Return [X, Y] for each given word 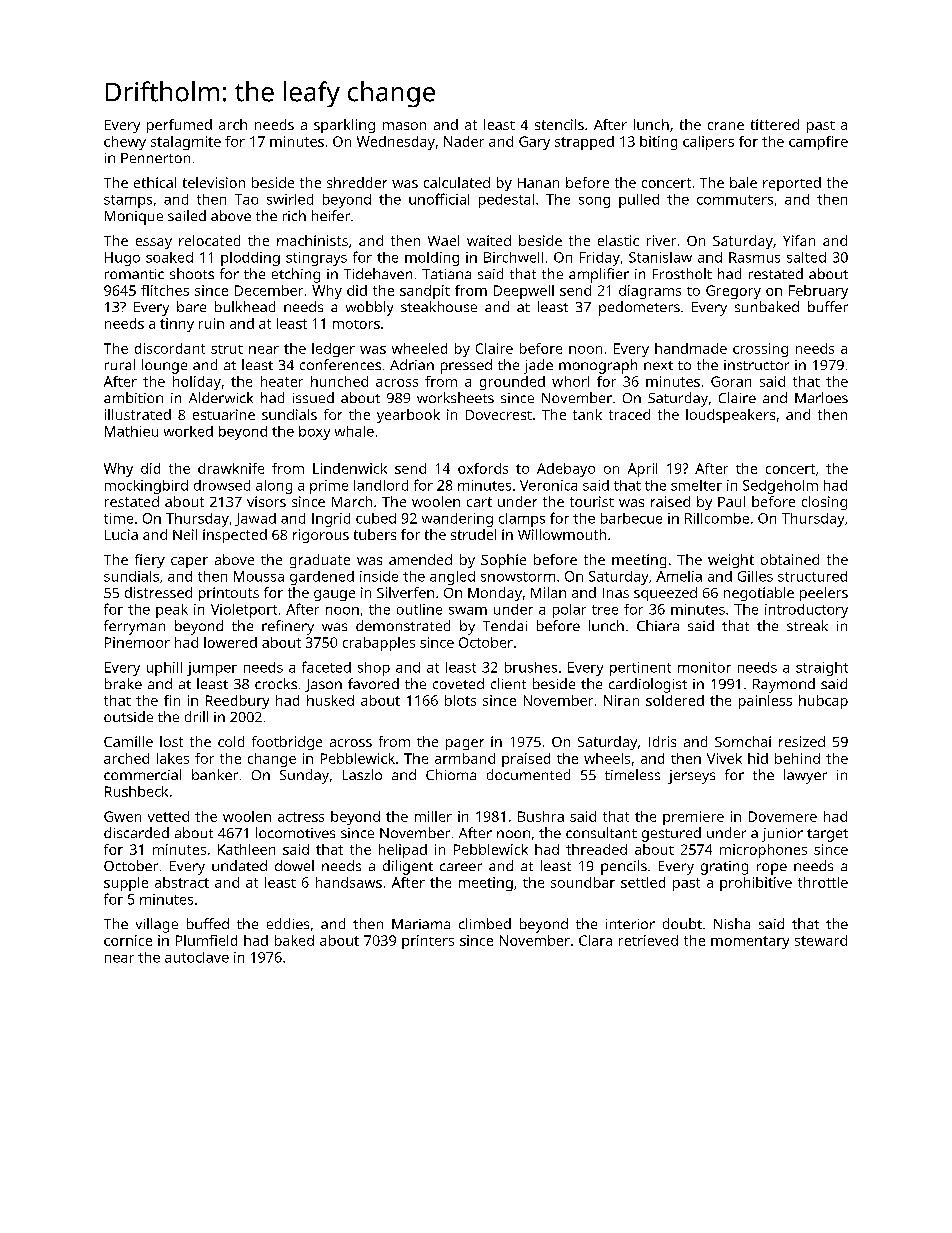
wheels [607, 758]
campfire [818, 143]
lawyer [805, 776]
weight [731, 561]
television [214, 182]
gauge [334, 595]
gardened [322, 578]
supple [126, 884]
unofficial [439, 199]
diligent [408, 867]
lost [171, 741]
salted [806, 257]
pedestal [506, 201]
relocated [209, 240]
